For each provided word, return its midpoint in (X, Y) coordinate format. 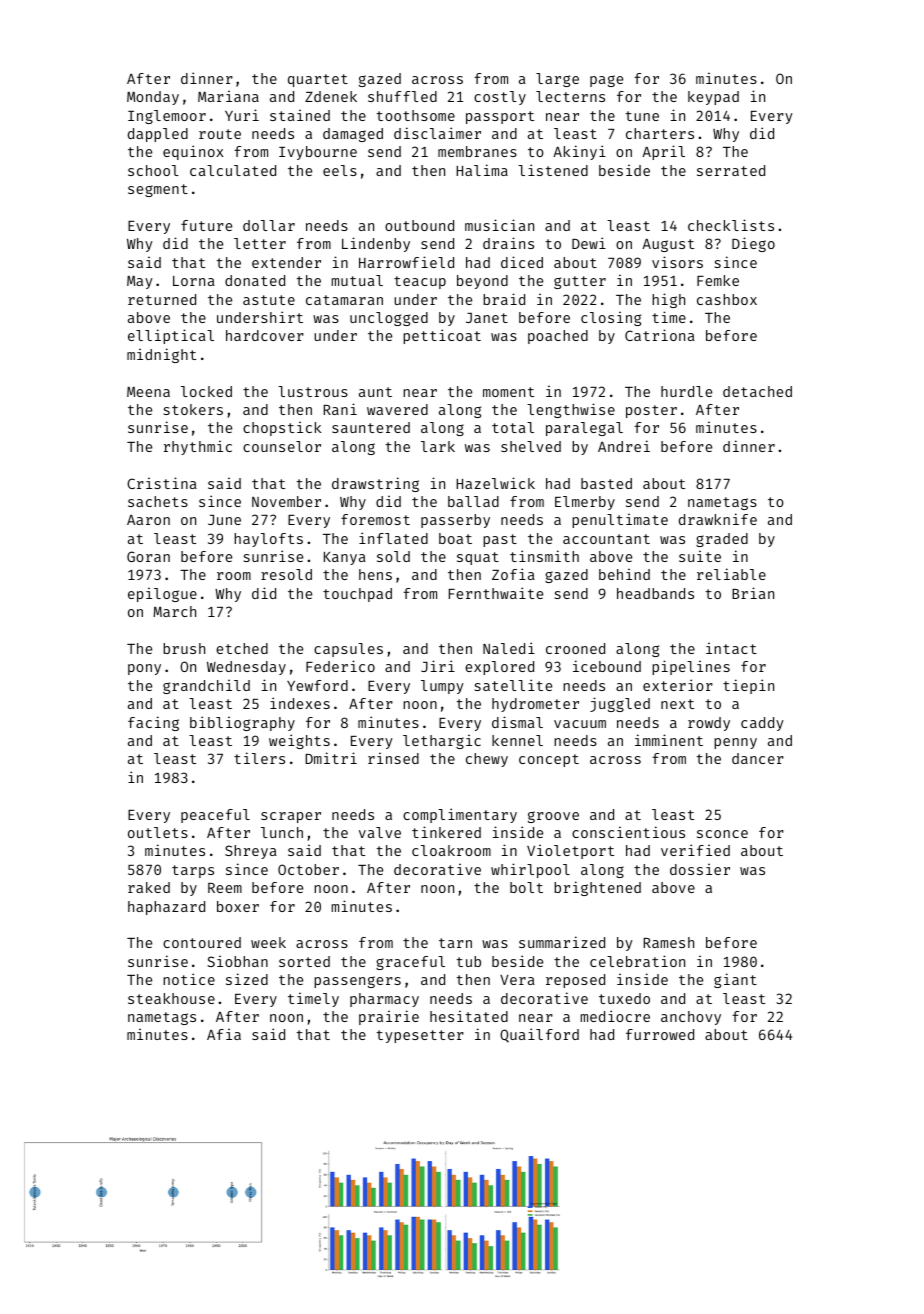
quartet (318, 80)
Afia (224, 1034)
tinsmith (544, 556)
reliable (731, 574)
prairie (389, 1017)
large (557, 80)
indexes (300, 703)
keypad (713, 98)
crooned (575, 648)
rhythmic (198, 447)
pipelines (691, 667)
